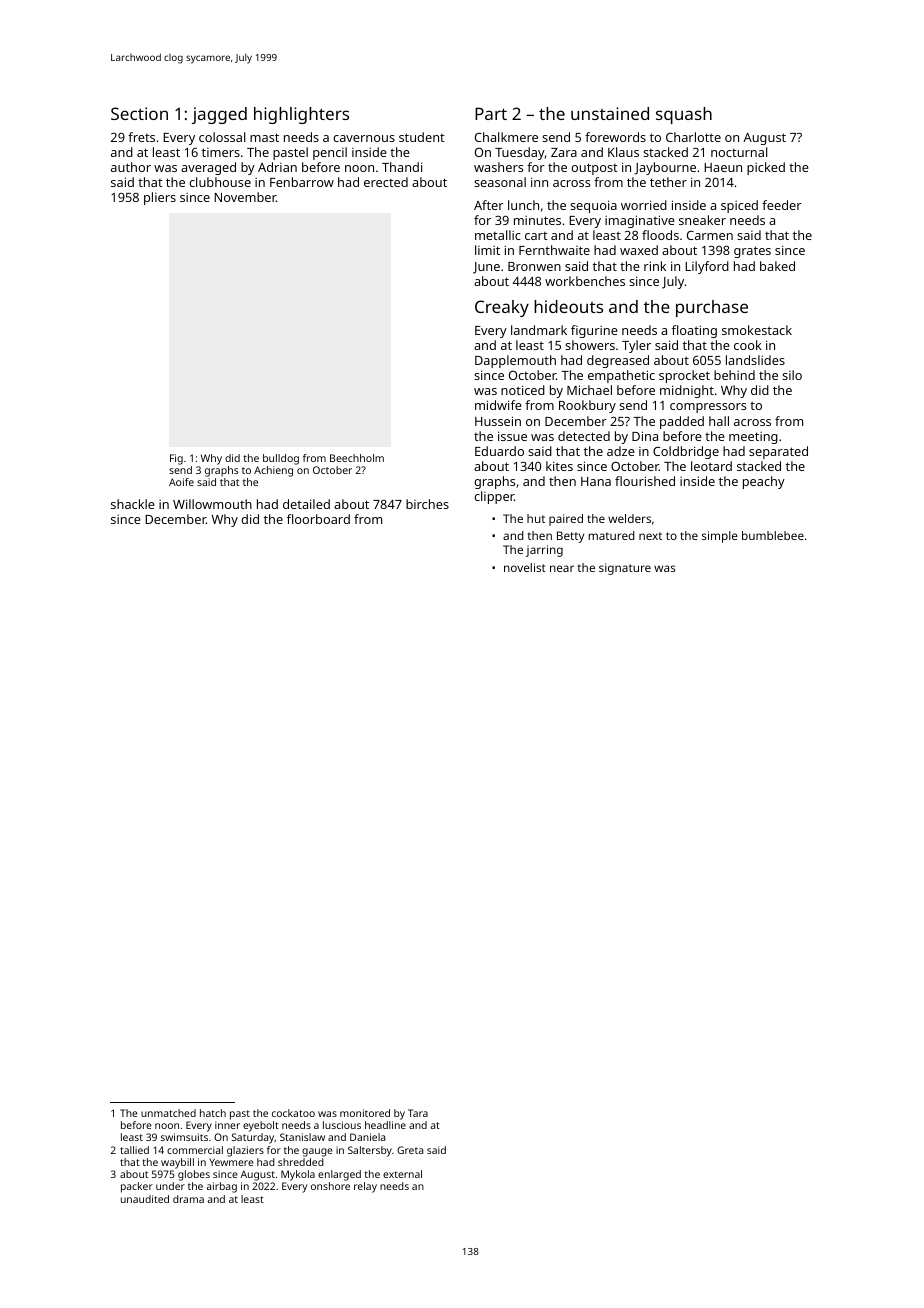 This screenshot has width=924, height=1308. What do you see at coordinates (645, 436) in the screenshot?
I see `Dina` at bounding box center [645, 436].
